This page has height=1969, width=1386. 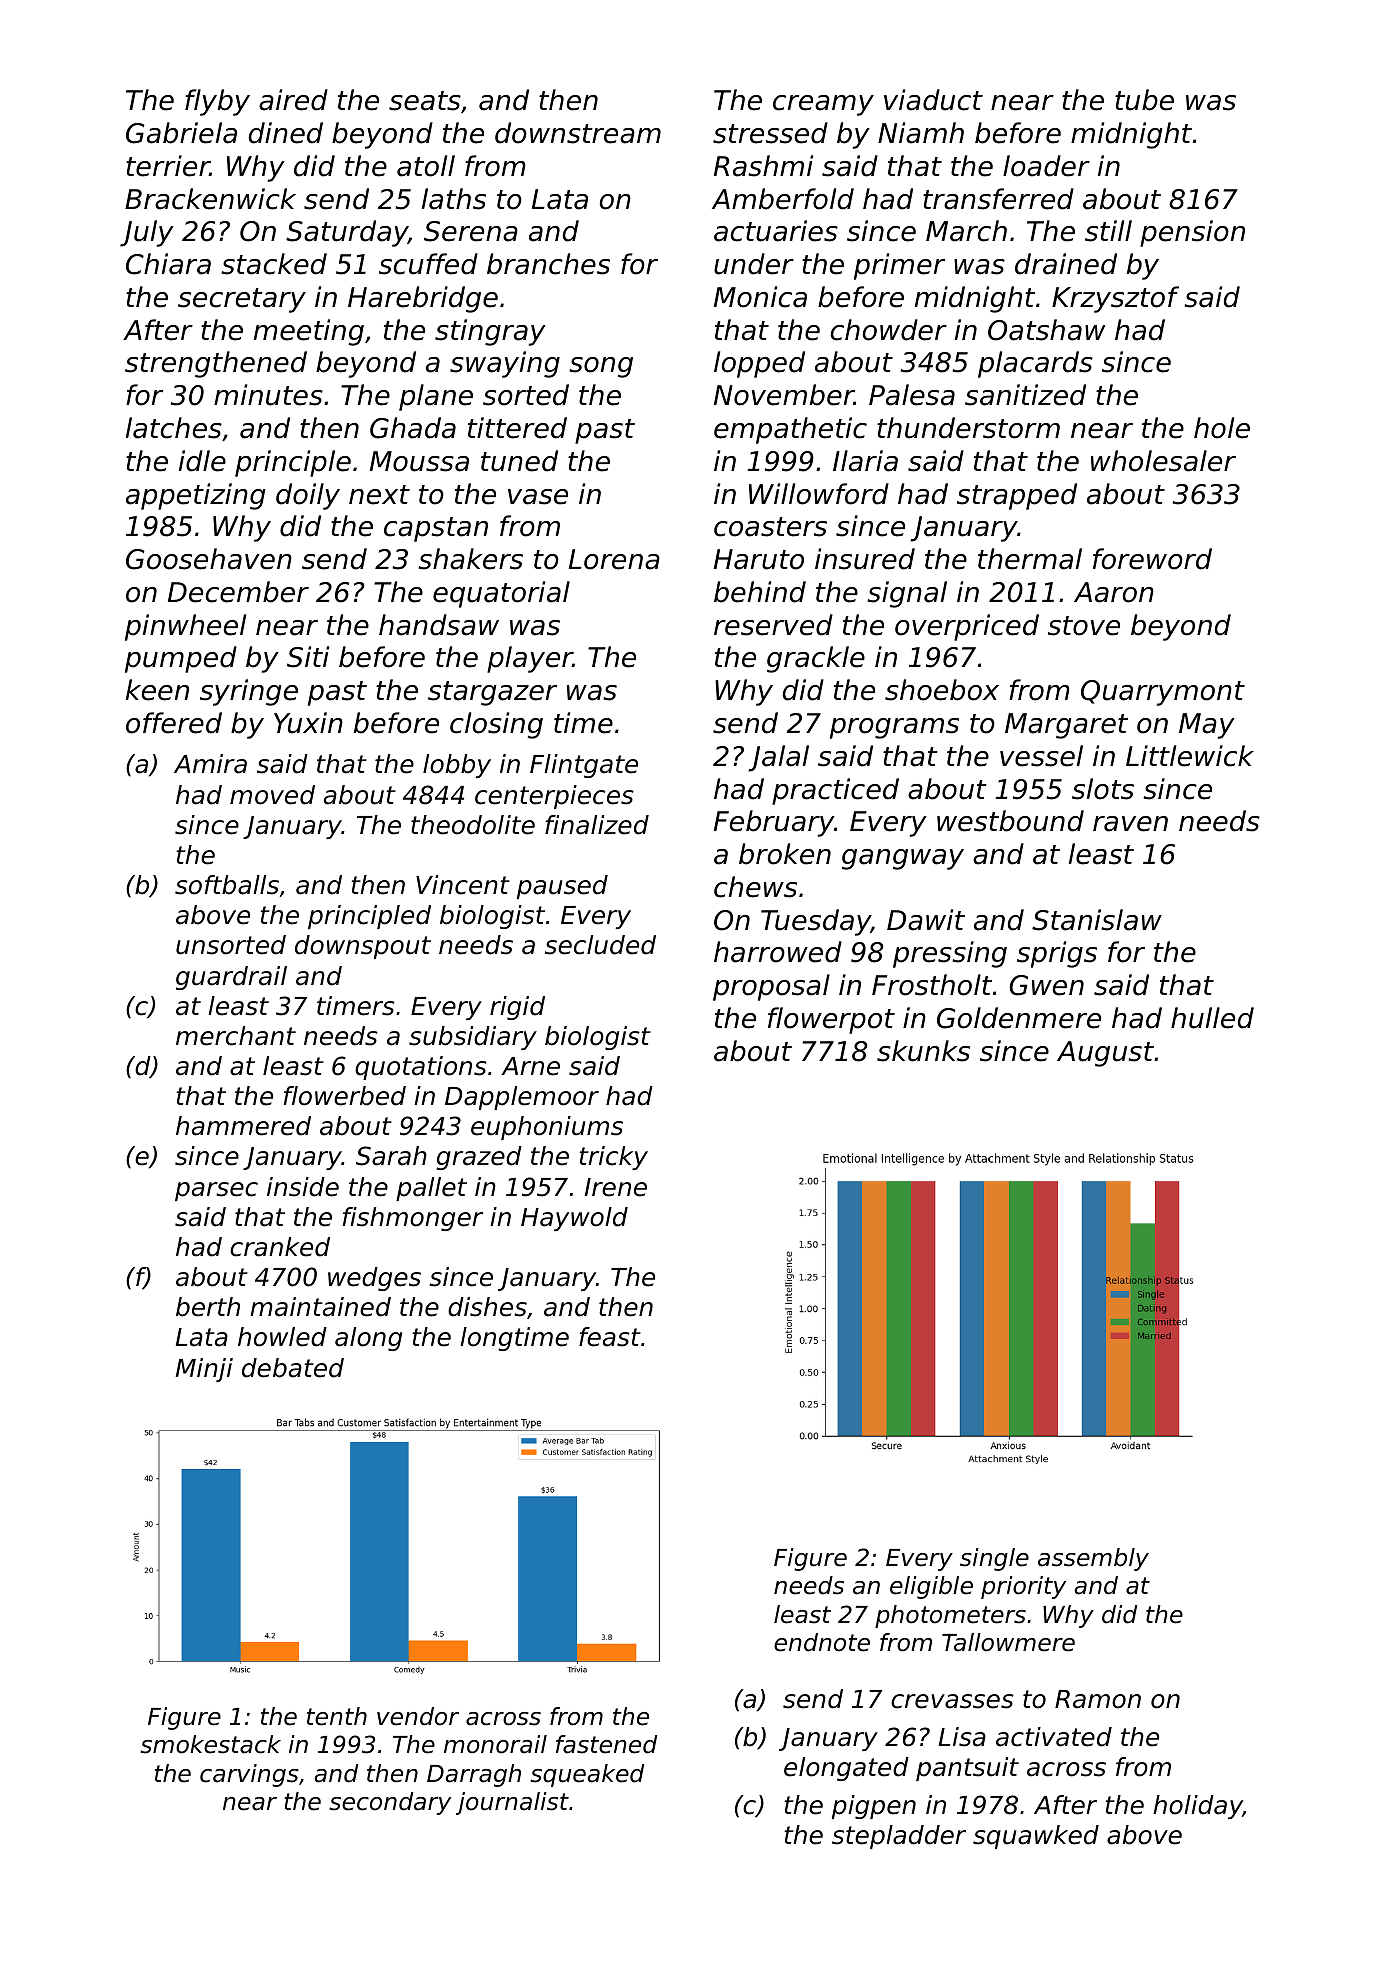 What do you see at coordinates (923, 1051) in the page?
I see `skunks` at bounding box center [923, 1051].
